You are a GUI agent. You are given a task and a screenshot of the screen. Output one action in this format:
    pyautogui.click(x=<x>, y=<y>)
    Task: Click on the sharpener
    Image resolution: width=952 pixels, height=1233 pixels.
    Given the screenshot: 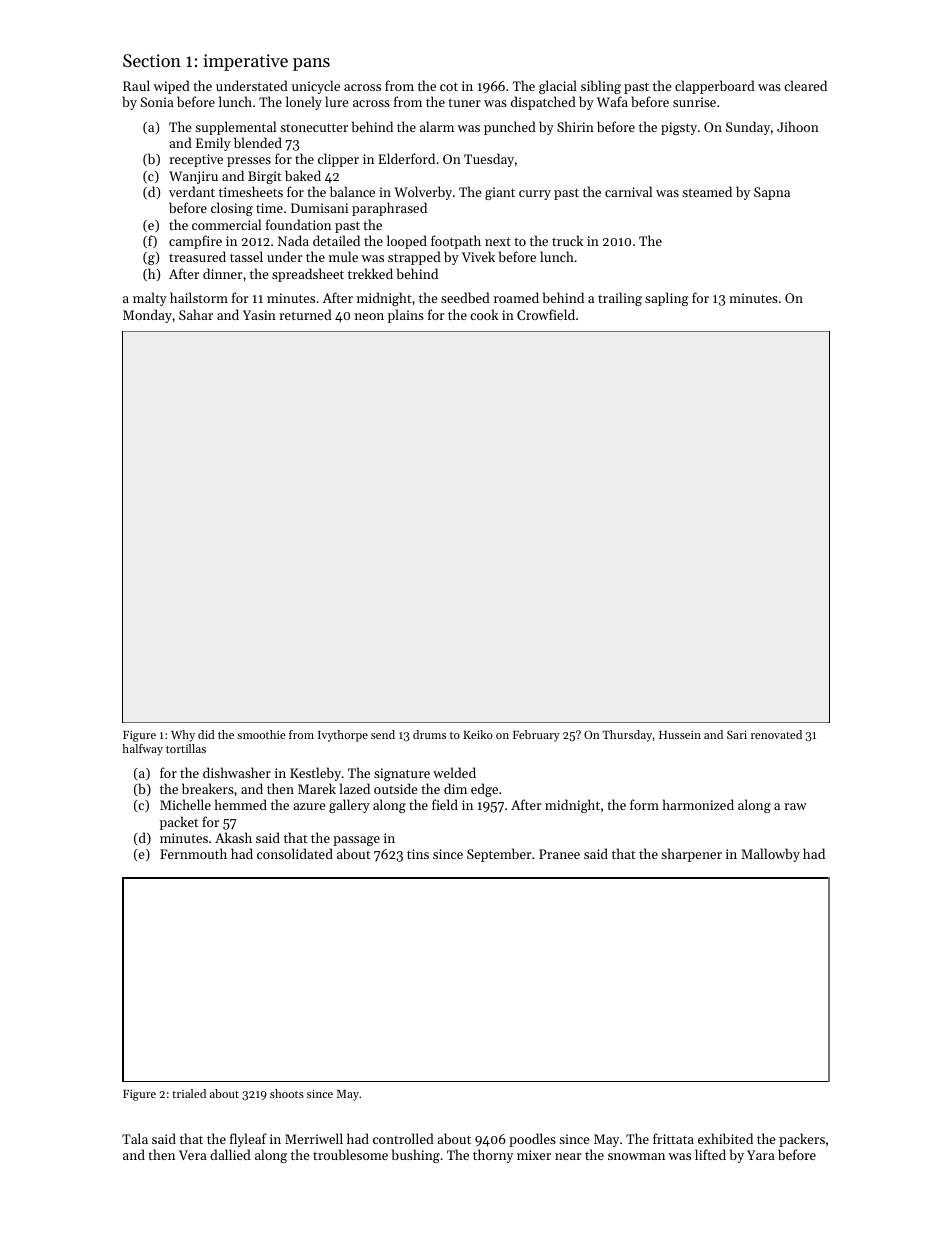 What is the action you would take?
    pyautogui.click(x=691, y=855)
